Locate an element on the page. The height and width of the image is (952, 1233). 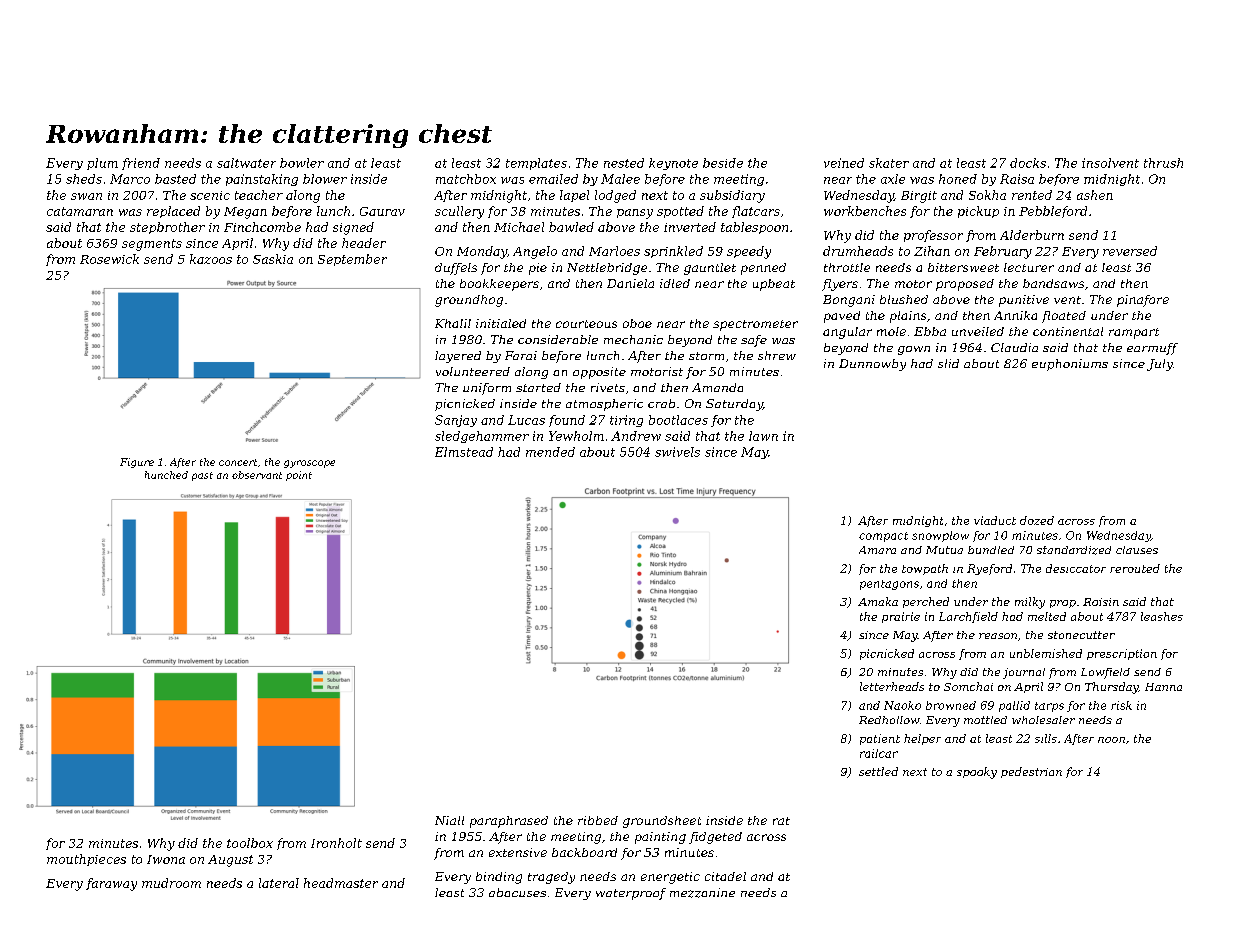
groundsheet is located at coordinates (662, 822).
